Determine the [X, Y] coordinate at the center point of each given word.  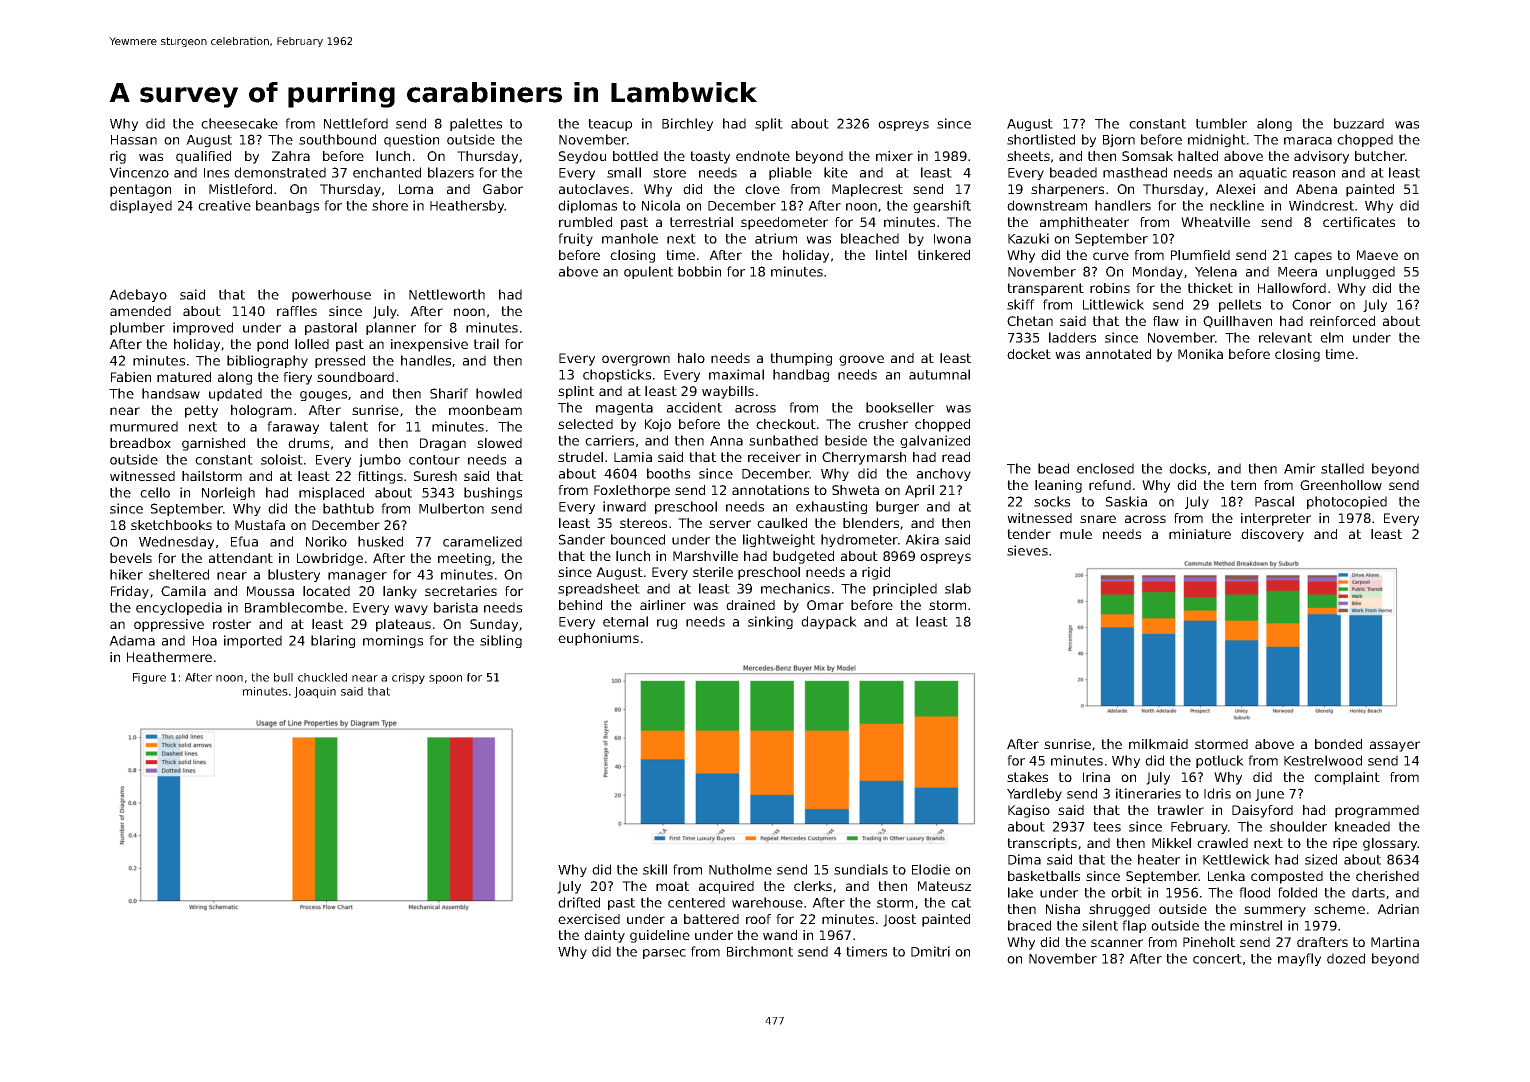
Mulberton [451, 508]
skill [655, 869]
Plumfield [1200, 255]
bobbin [699, 271]
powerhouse [331, 295]
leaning [1058, 486]
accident [694, 407]
